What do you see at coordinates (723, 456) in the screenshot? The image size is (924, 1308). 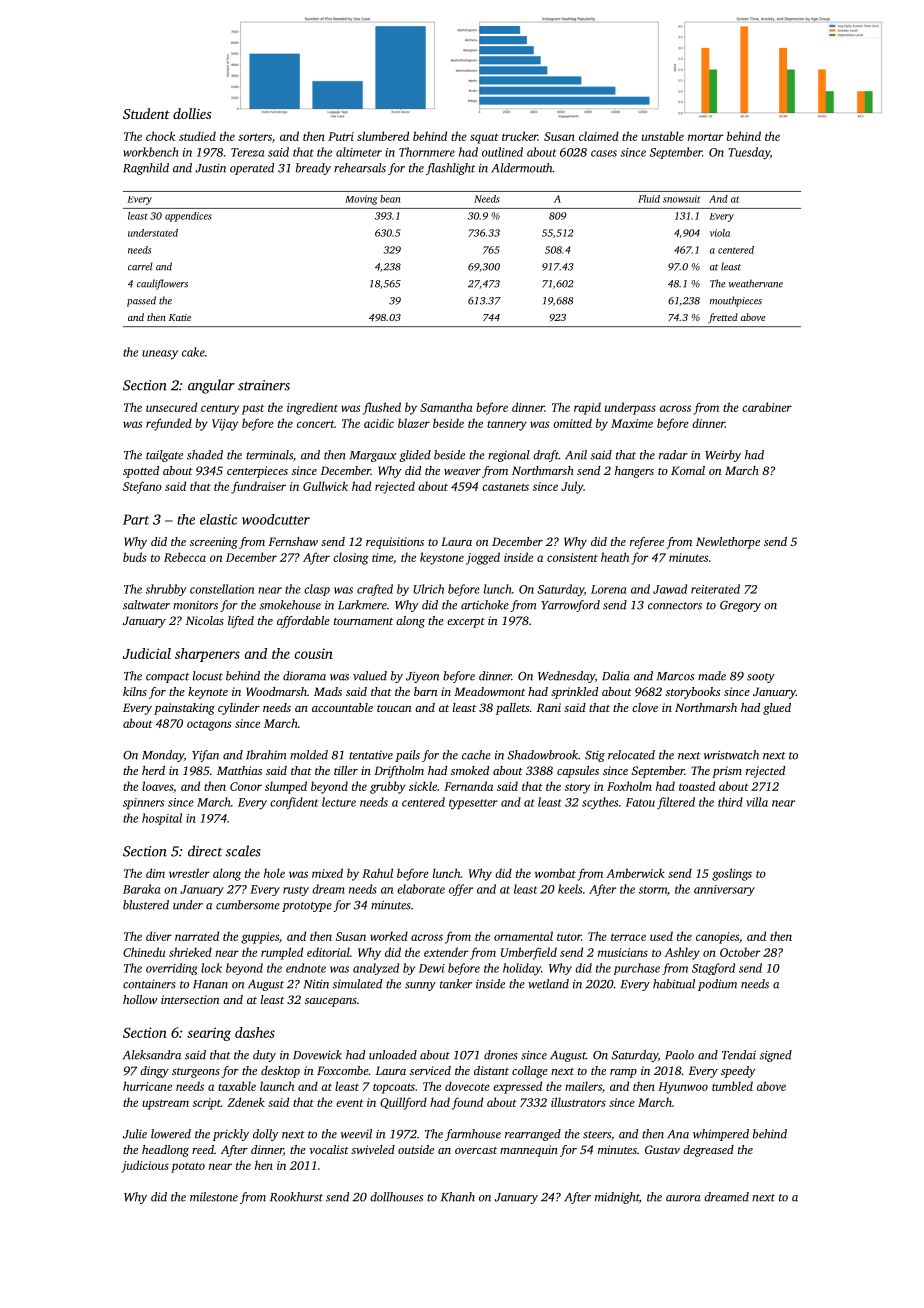 I see `Weirby` at bounding box center [723, 456].
